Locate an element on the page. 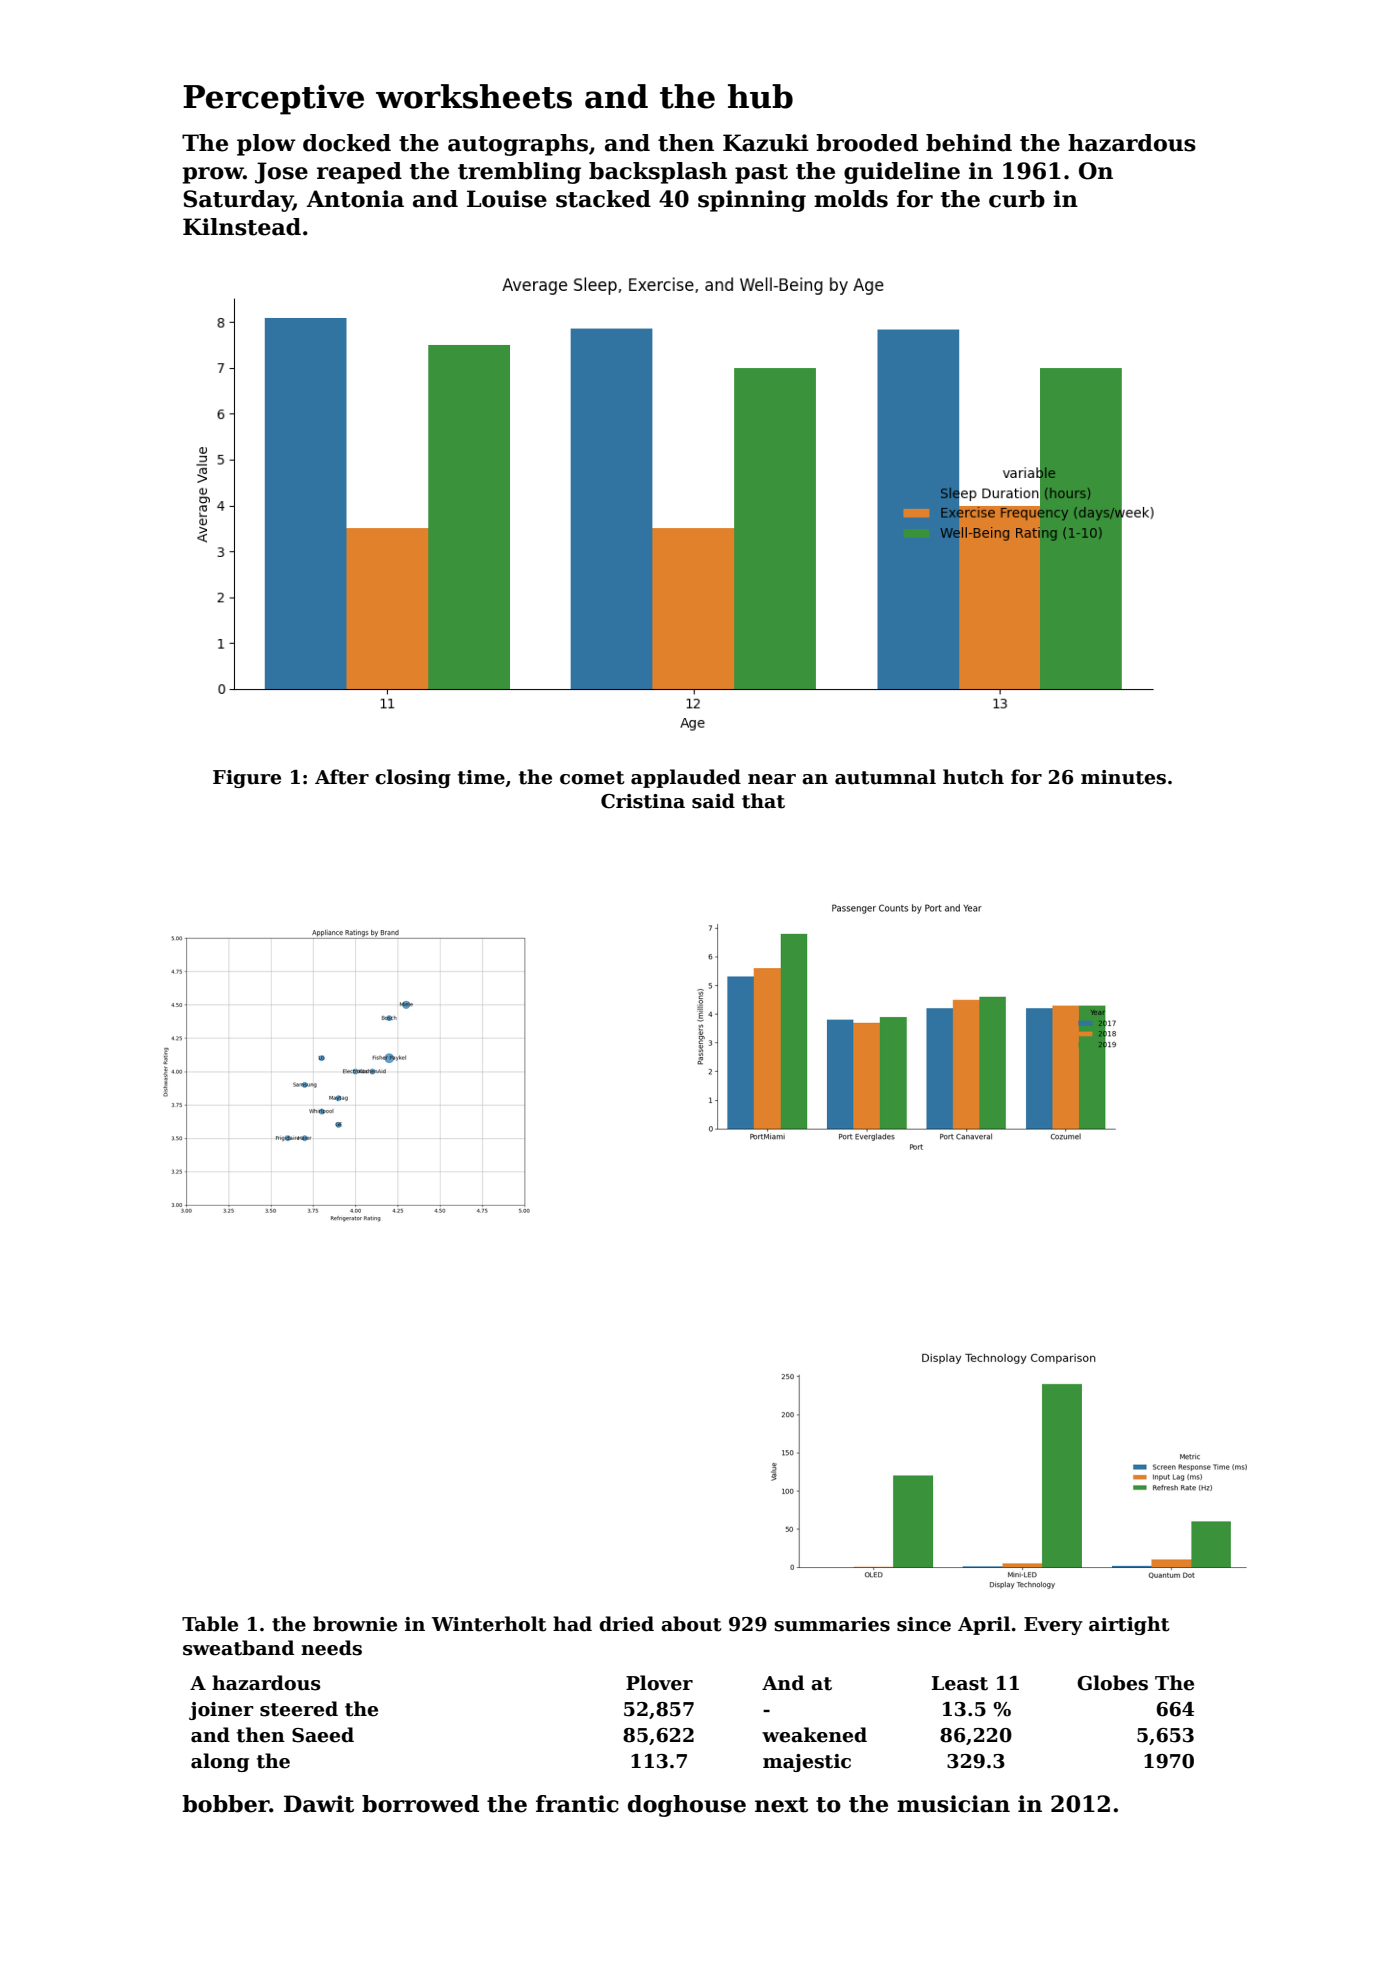 This document has height=1969, width=1386. Dawit is located at coordinates (319, 1804).
